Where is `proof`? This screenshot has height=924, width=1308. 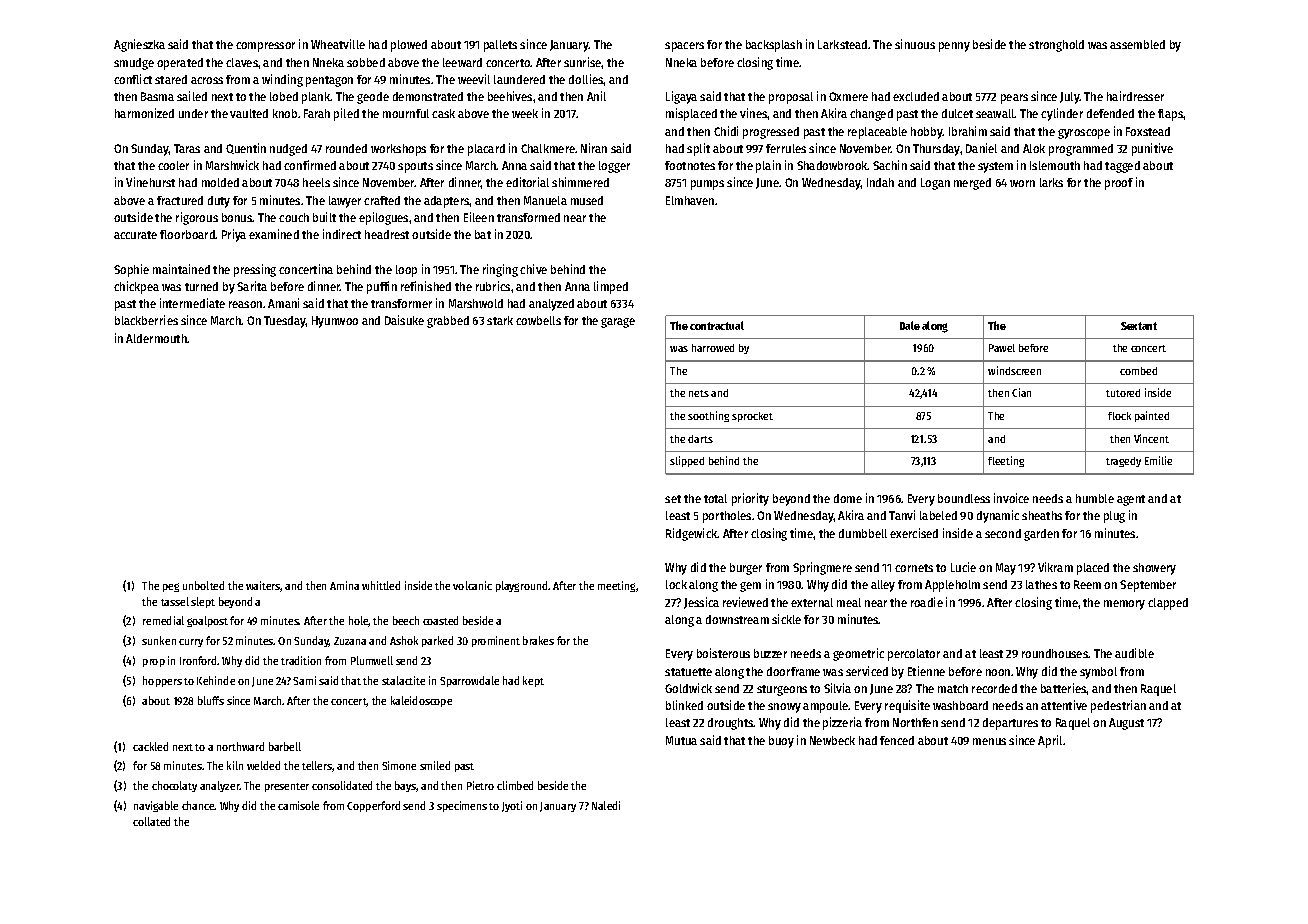
proof is located at coordinates (1119, 184).
